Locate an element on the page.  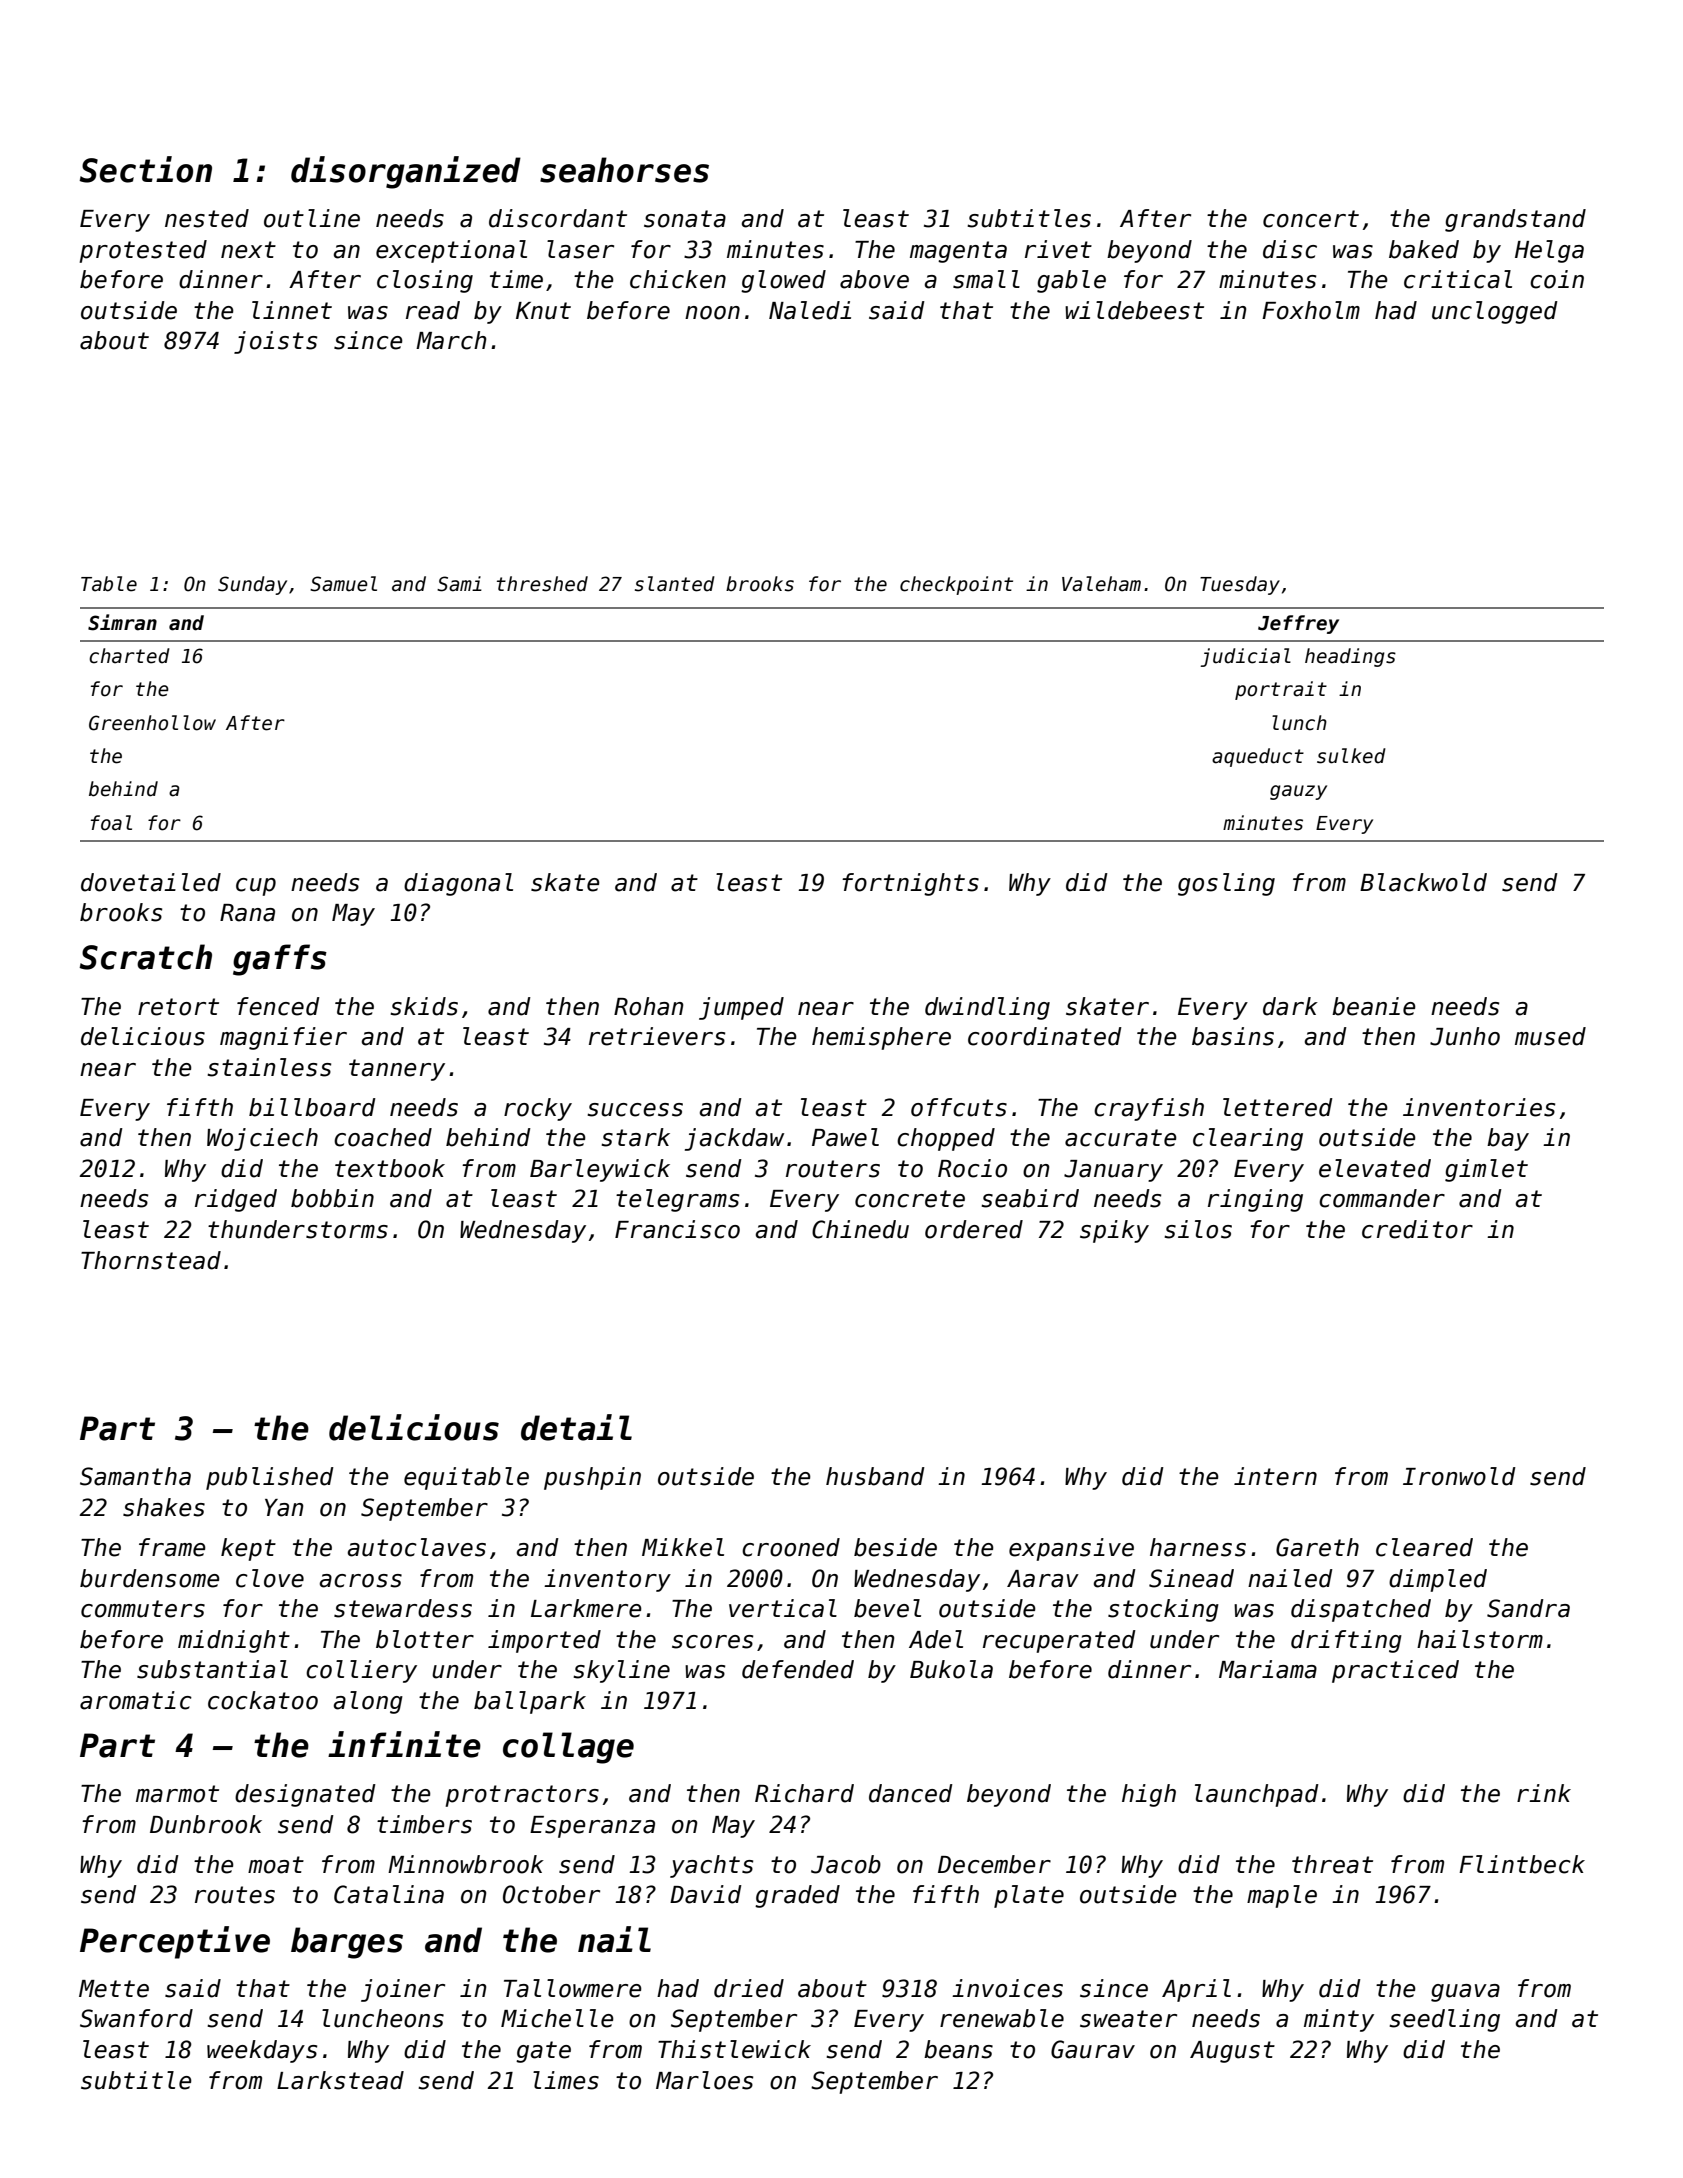
dwindling is located at coordinates (987, 1008).
